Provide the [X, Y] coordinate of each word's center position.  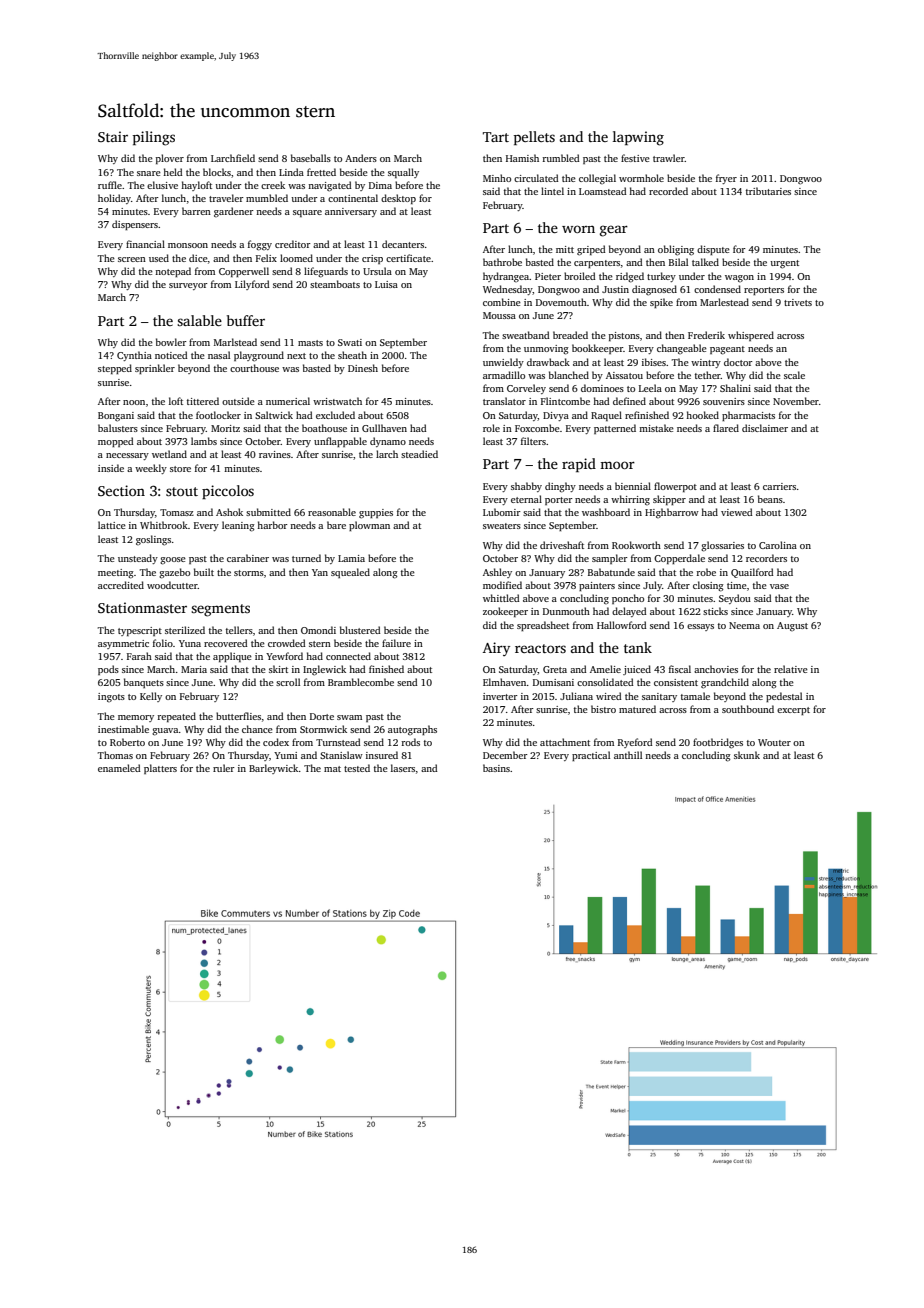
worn [578, 229]
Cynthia [134, 356]
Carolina [778, 545]
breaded [570, 335]
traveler [226, 198]
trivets [798, 302]
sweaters [502, 526]
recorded [668, 191]
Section [121, 490]
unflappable [340, 442]
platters [160, 769]
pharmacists [748, 416]
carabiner [248, 558]
